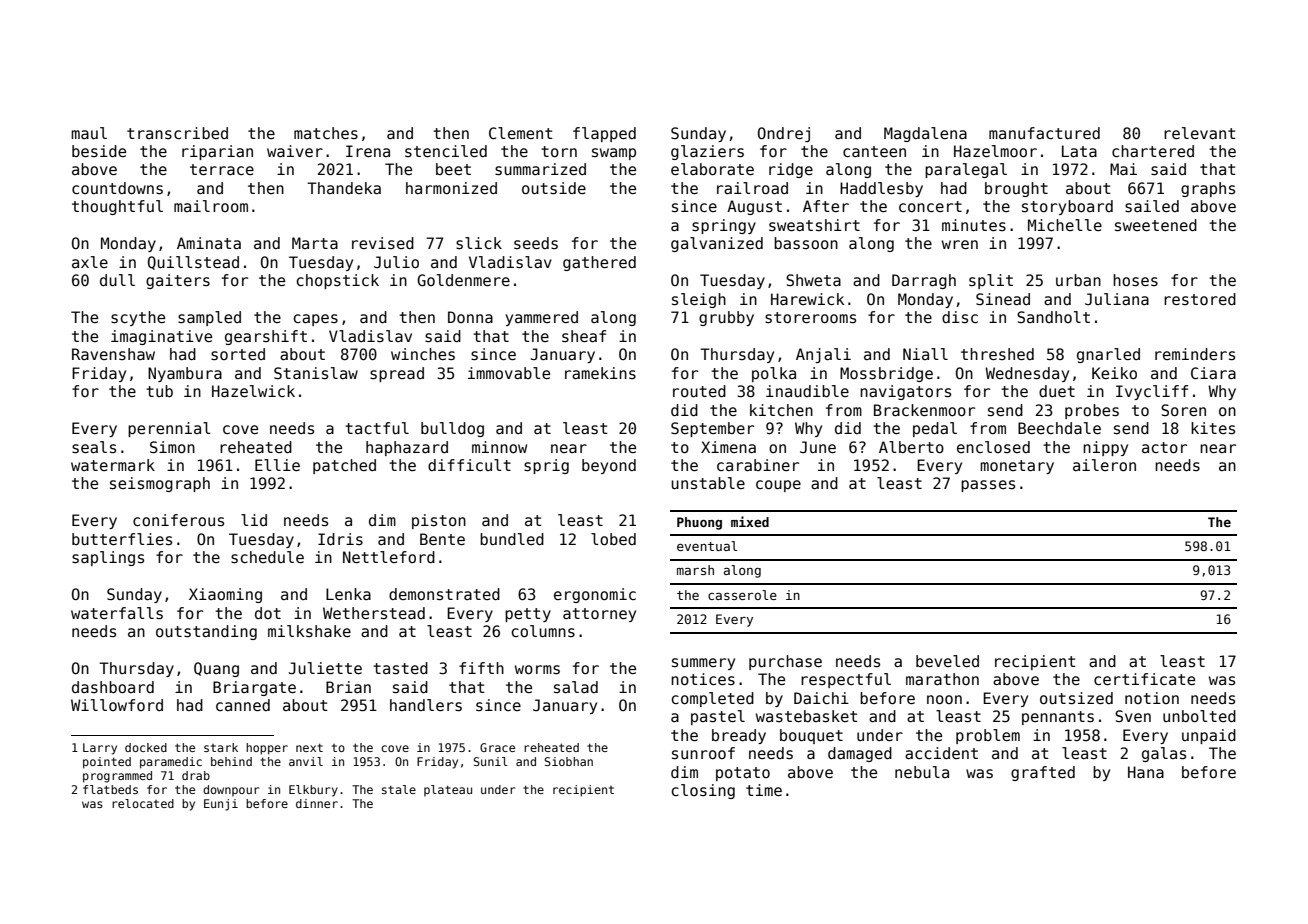 Image resolution: width=1308 pixels, height=924 pixels. What do you see at coordinates (750, 521) in the page?
I see `mixed` at bounding box center [750, 521].
